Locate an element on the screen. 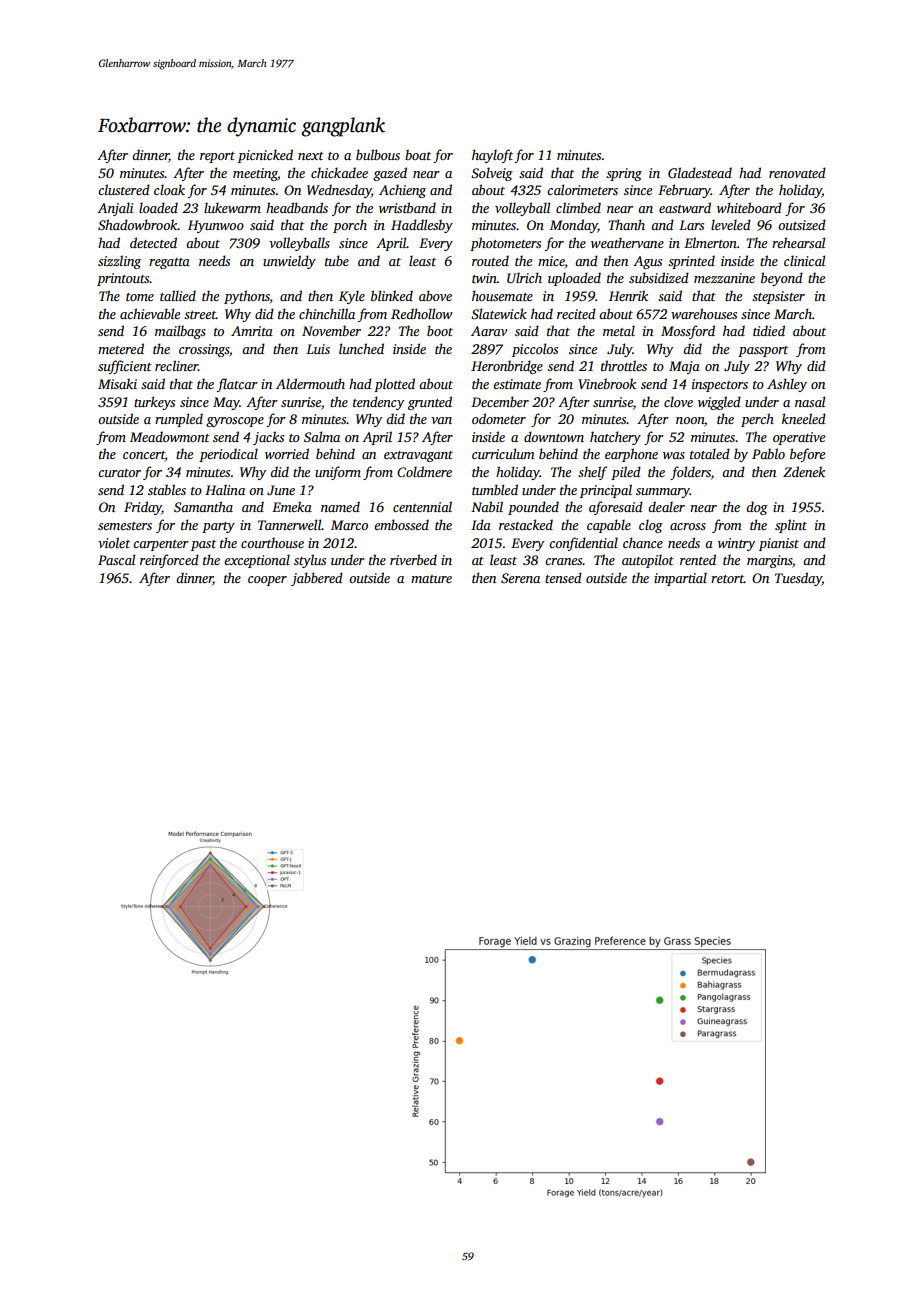 This screenshot has width=924, height=1308. piccolos is located at coordinates (535, 350).
